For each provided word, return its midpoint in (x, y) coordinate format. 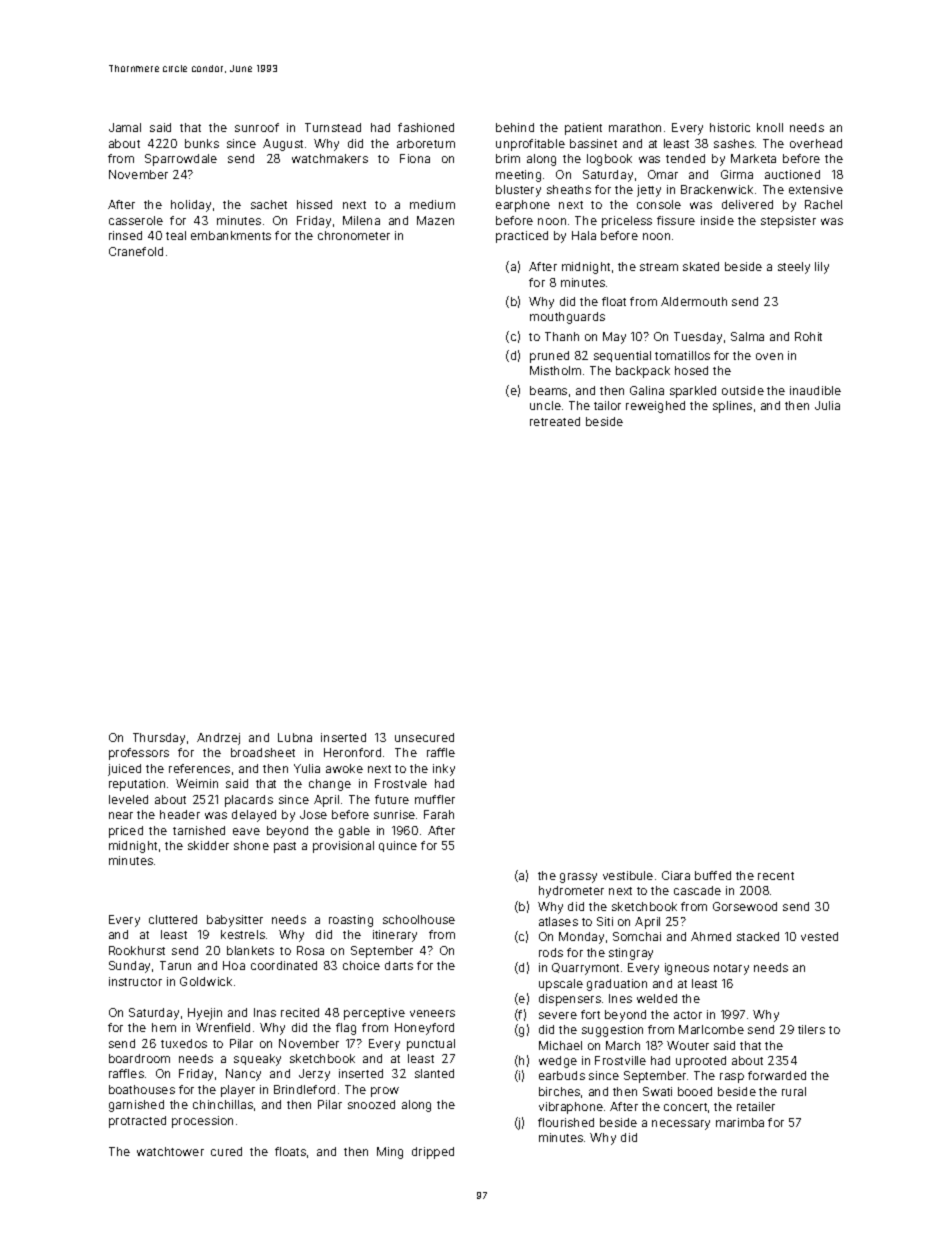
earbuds (562, 1075)
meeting (518, 176)
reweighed (655, 407)
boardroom (139, 1058)
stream (659, 267)
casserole (136, 220)
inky (444, 770)
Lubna (295, 737)
